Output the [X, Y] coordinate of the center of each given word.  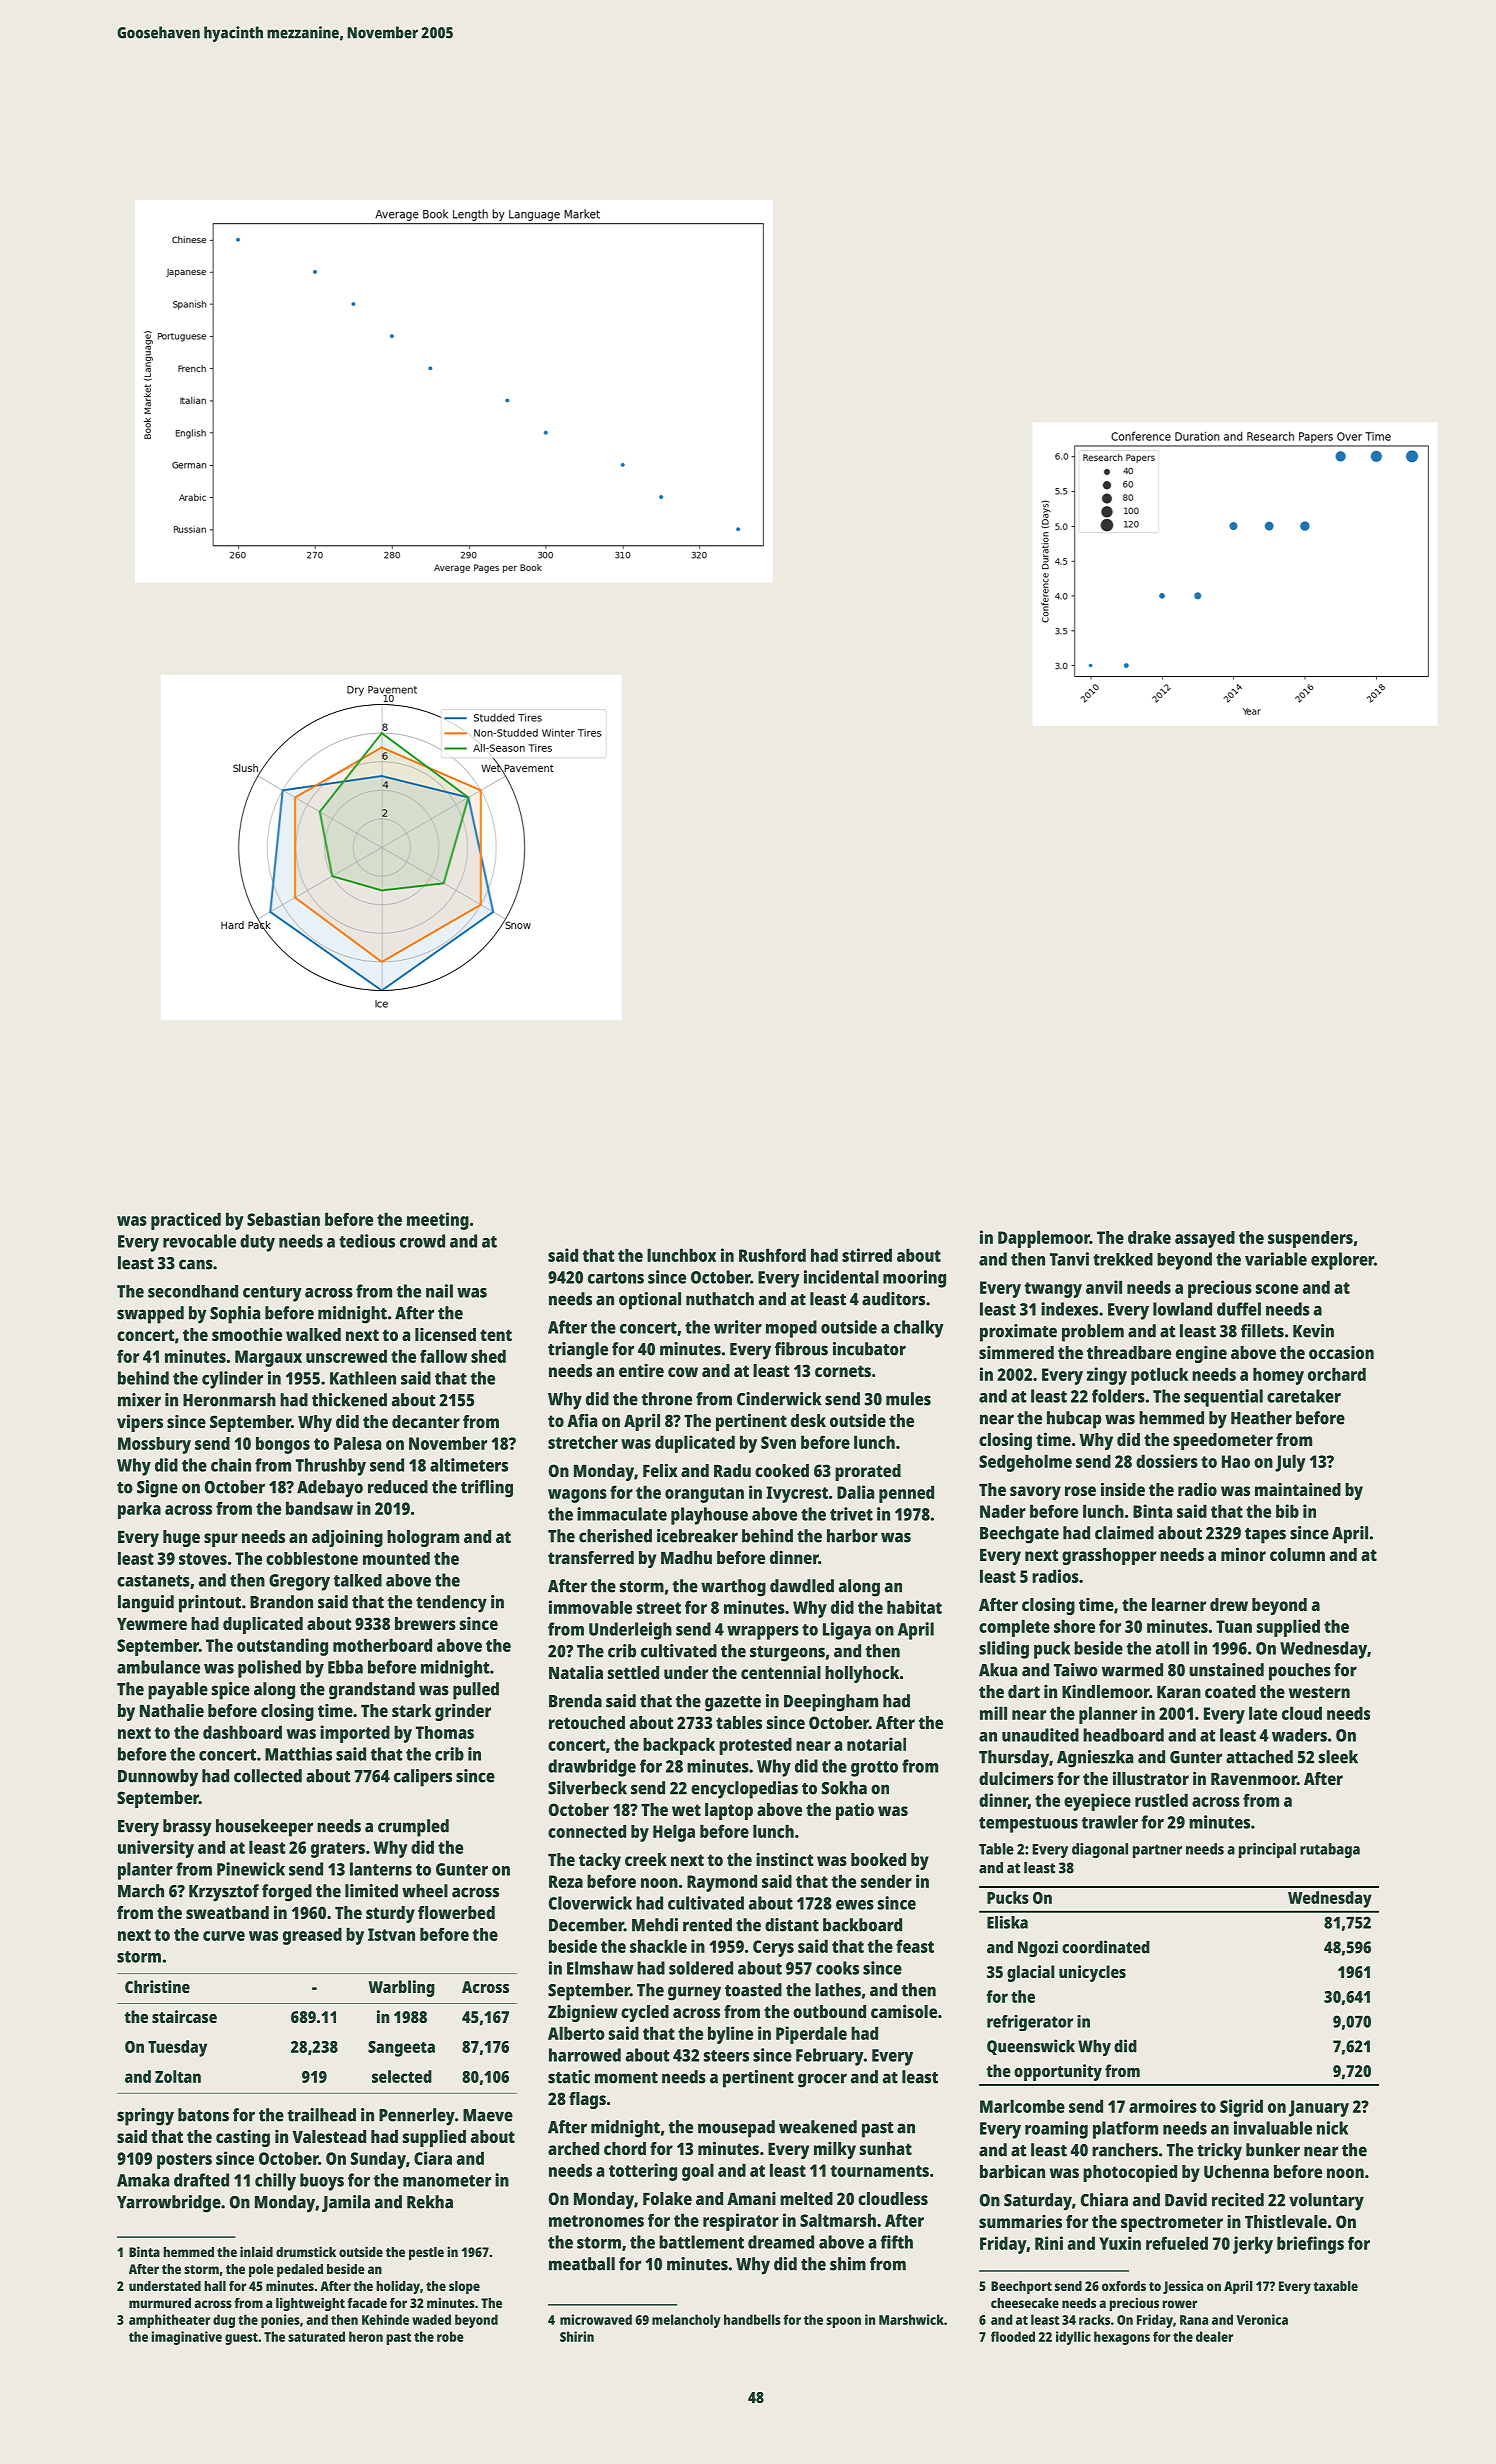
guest [241, 2339]
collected [268, 1776]
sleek [1338, 1757]
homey [1278, 1376]
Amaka [143, 2180]
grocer [822, 2080]
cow [683, 1372]
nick [1332, 2128]
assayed [1205, 1239]
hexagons [1122, 2338]
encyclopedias [744, 1790]
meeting [438, 1221]
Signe [157, 1489]
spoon [843, 2322]
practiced [186, 1221]
